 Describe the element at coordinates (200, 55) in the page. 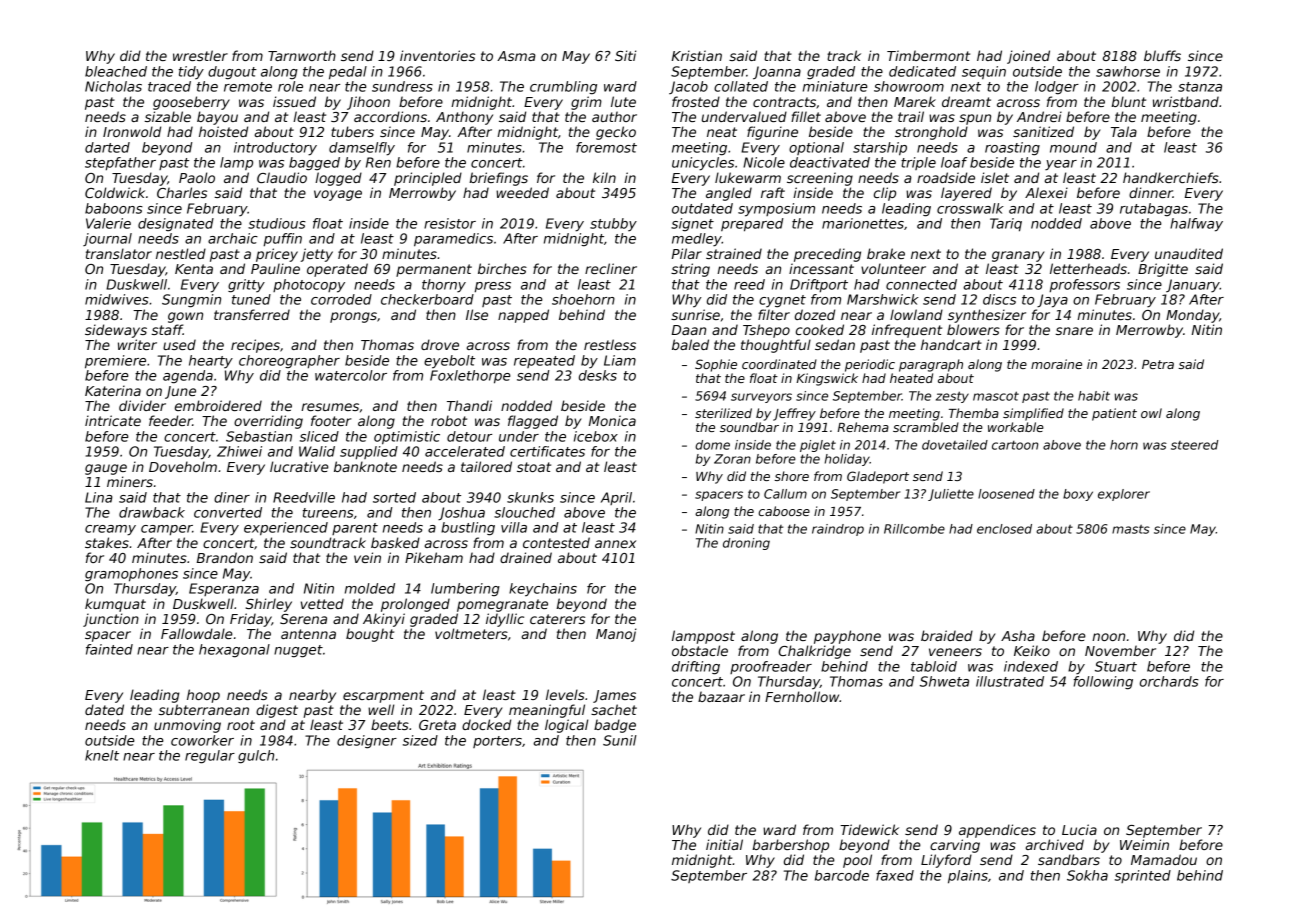

I see `wrestler` at that location.
